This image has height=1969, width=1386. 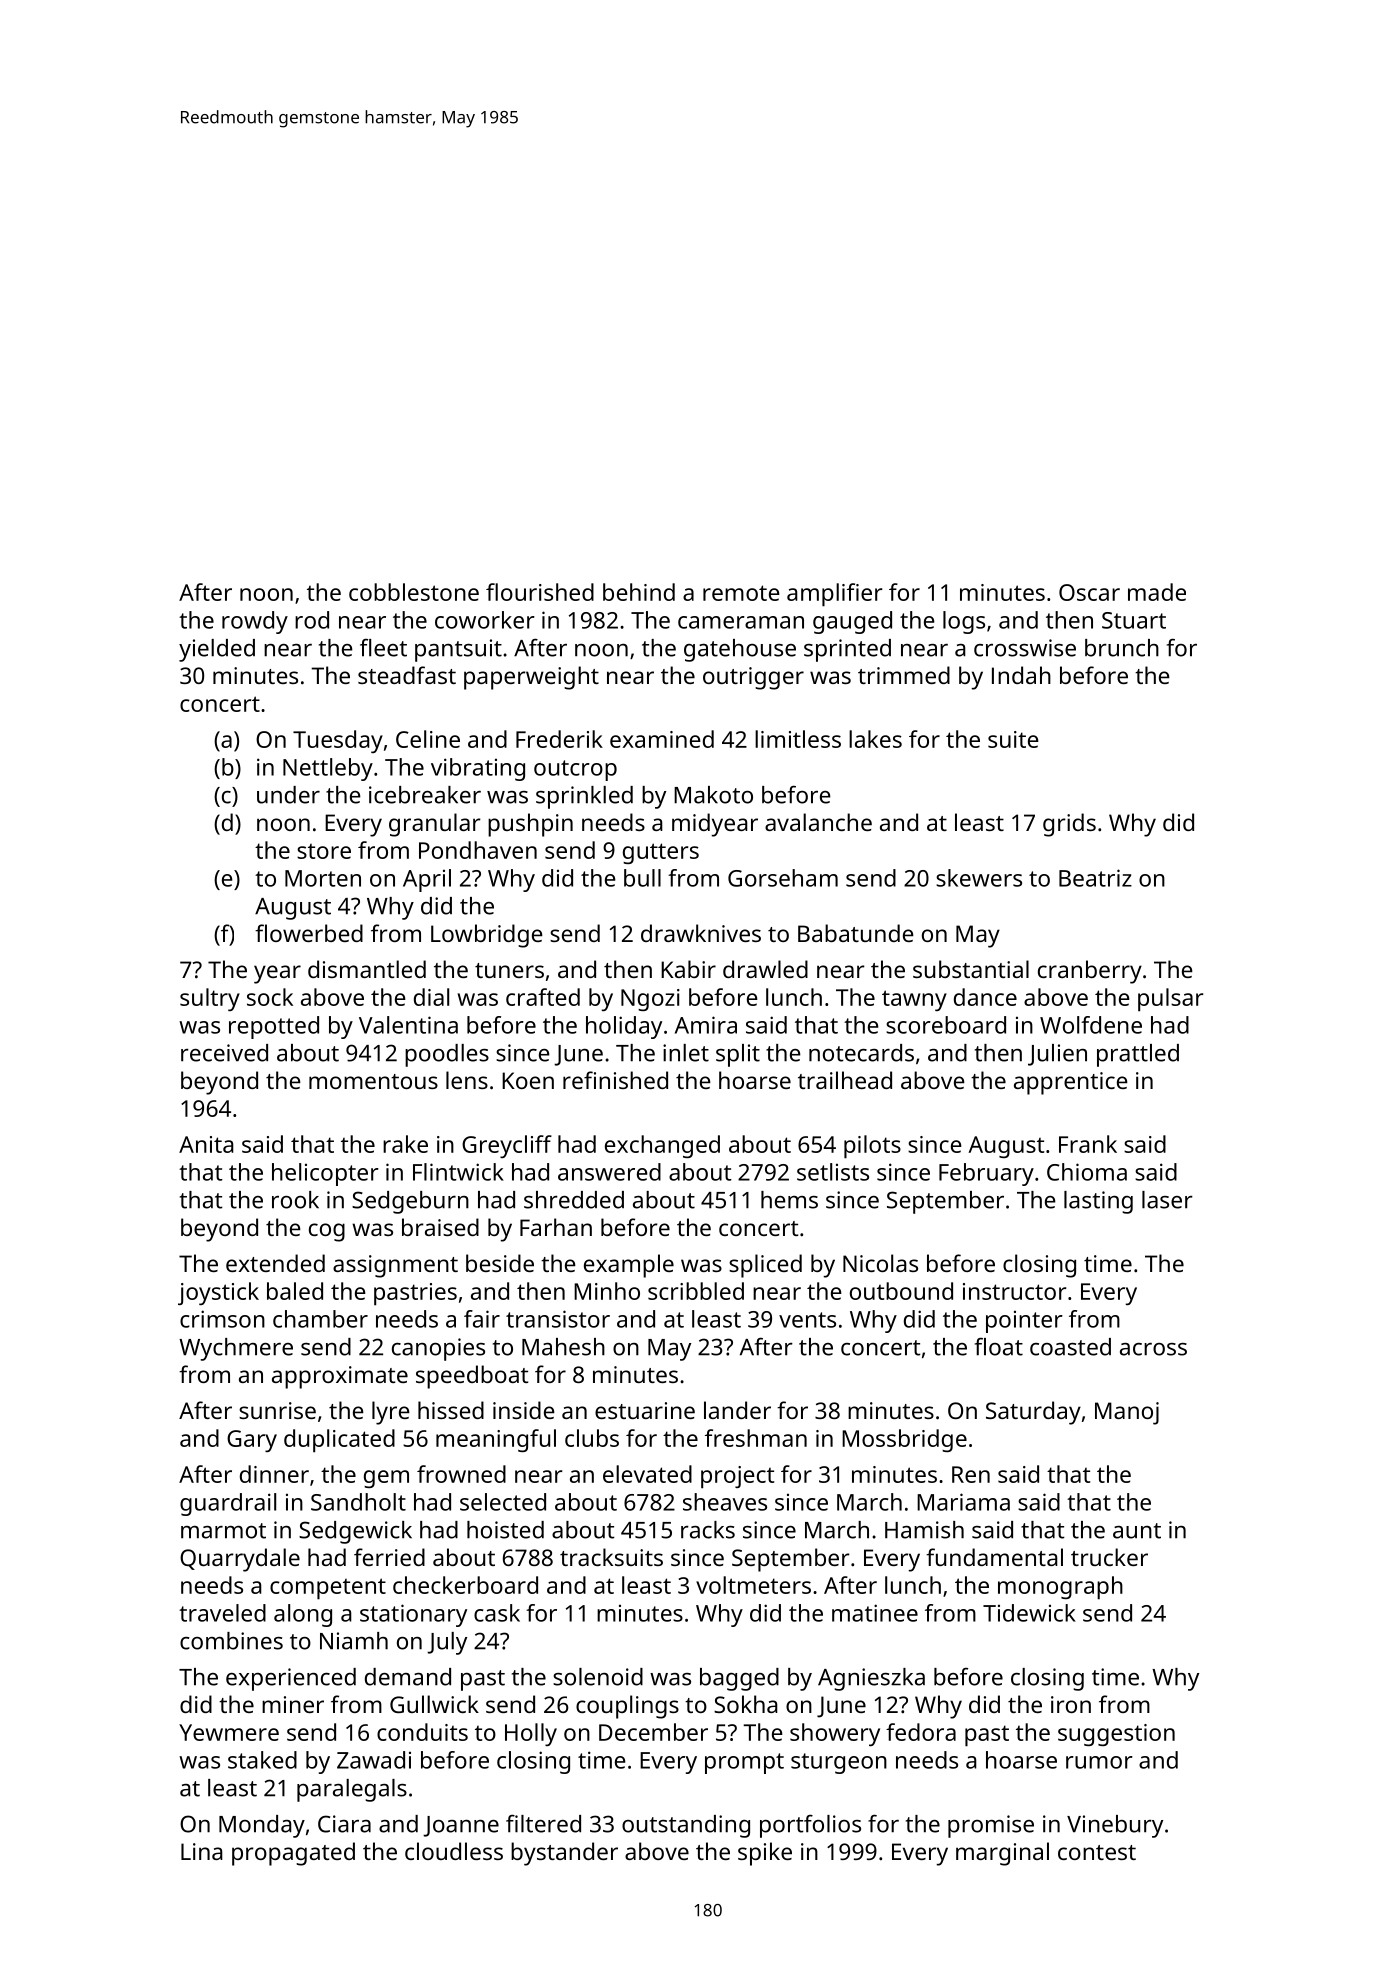 I want to click on drawled, so click(x=765, y=969).
